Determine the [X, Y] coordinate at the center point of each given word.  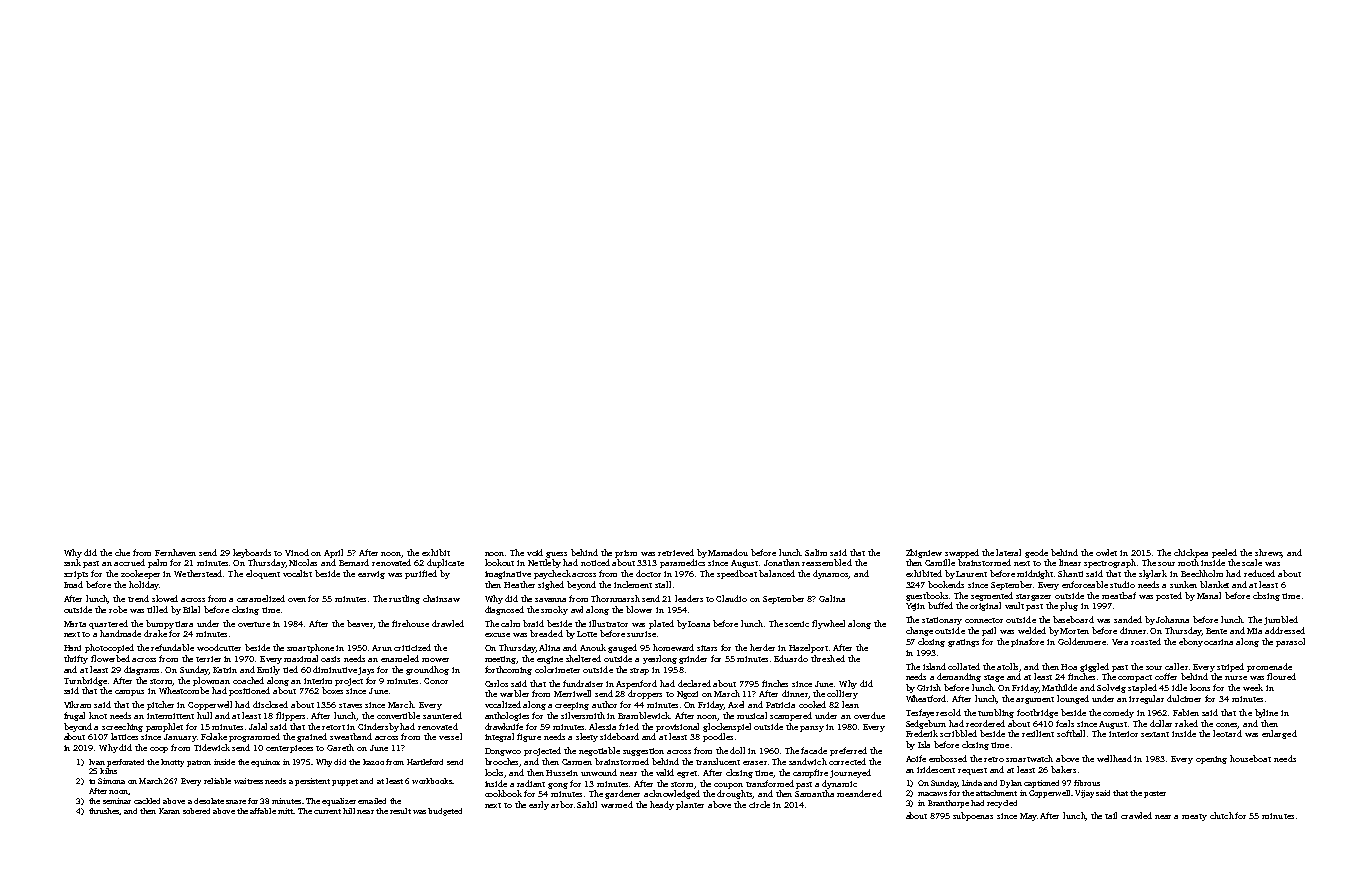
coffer [1166, 676]
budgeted [445, 812]
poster [1155, 794]
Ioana [699, 624]
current [327, 811]
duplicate [445, 563]
